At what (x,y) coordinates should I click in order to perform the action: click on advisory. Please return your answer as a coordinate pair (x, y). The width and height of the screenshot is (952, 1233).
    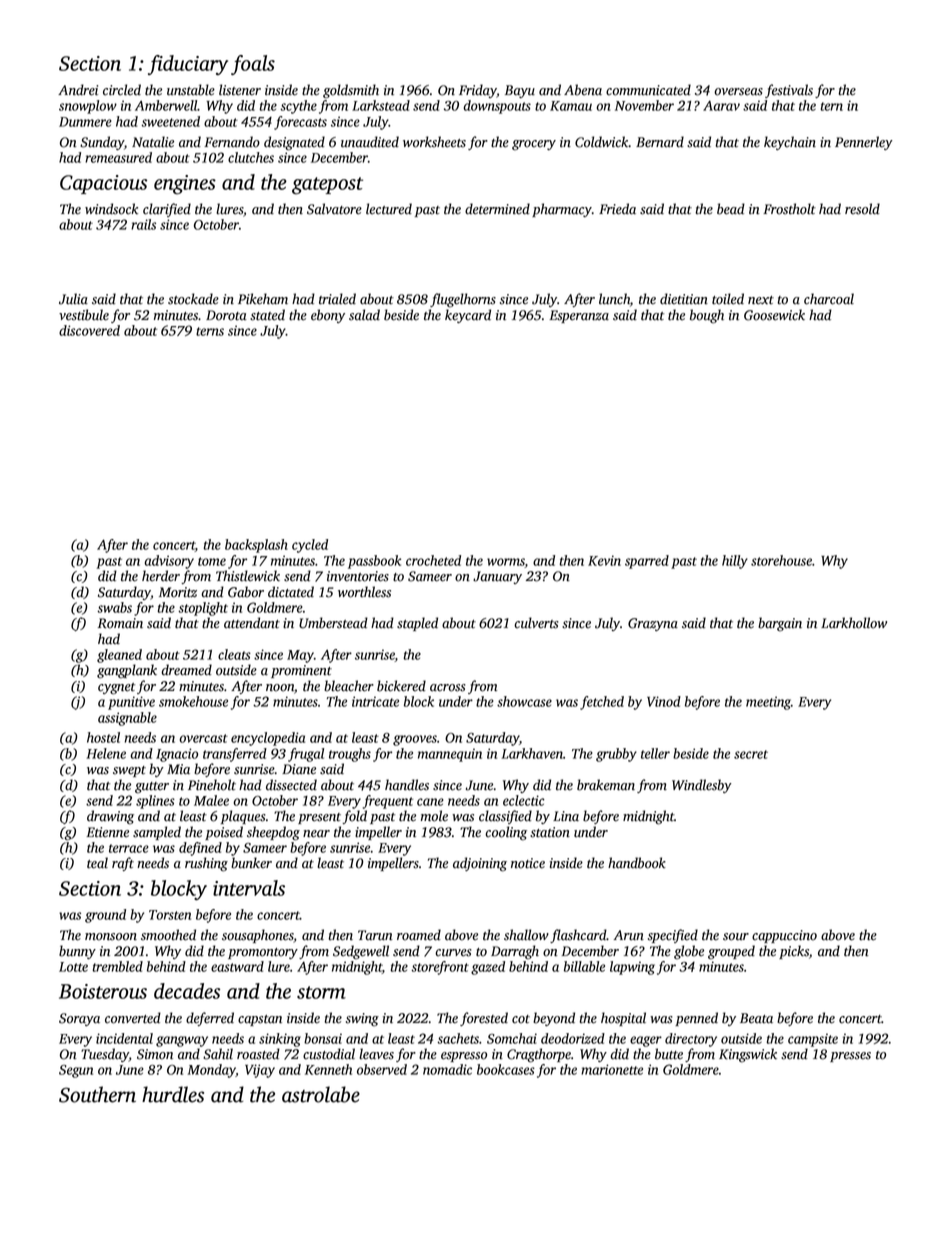
    Looking at the image, I should click on (169, 562).
